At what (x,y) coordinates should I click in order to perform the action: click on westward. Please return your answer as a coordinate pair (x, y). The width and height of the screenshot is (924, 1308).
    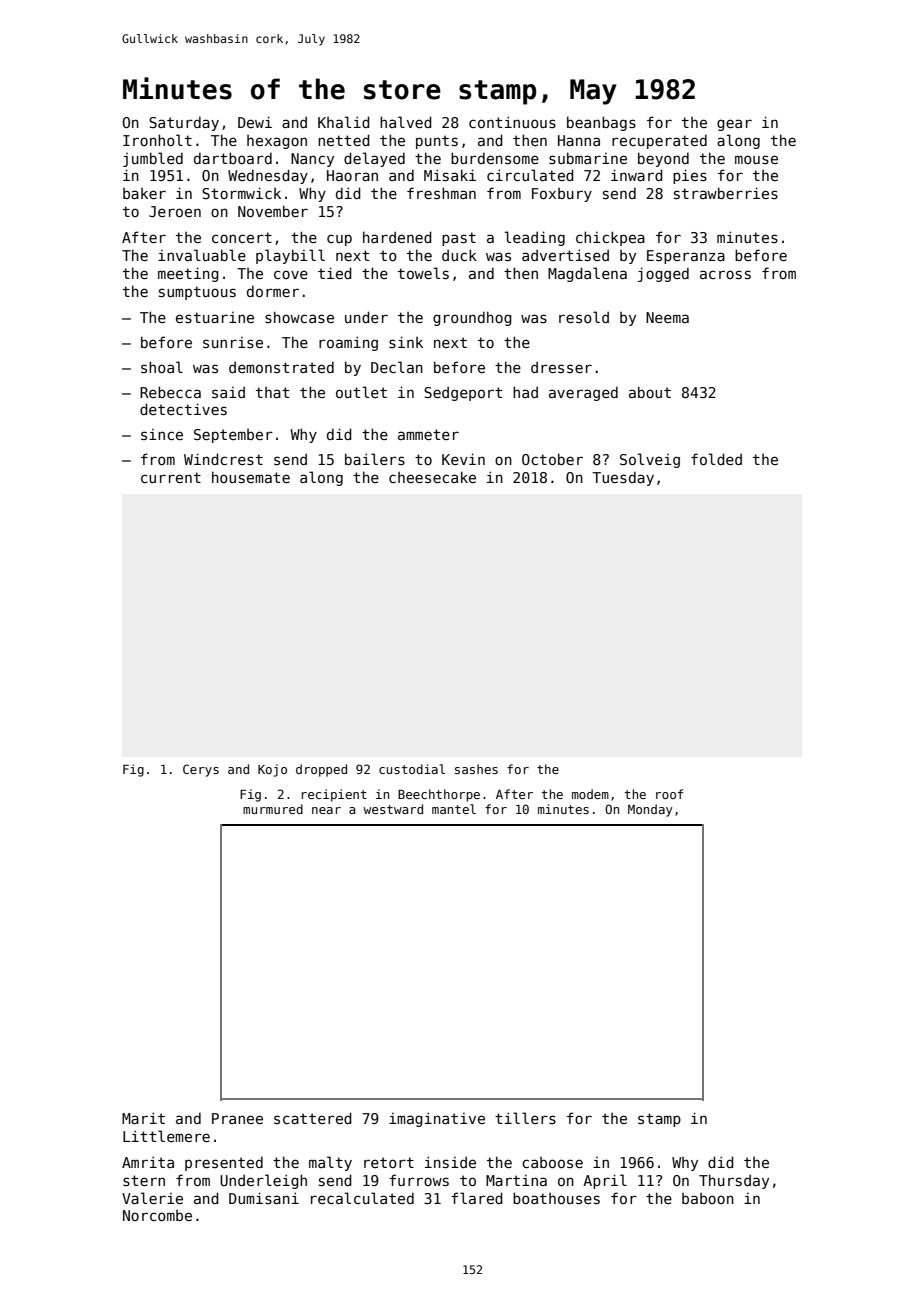
    Looking at the image, I should click on (393, 809).
